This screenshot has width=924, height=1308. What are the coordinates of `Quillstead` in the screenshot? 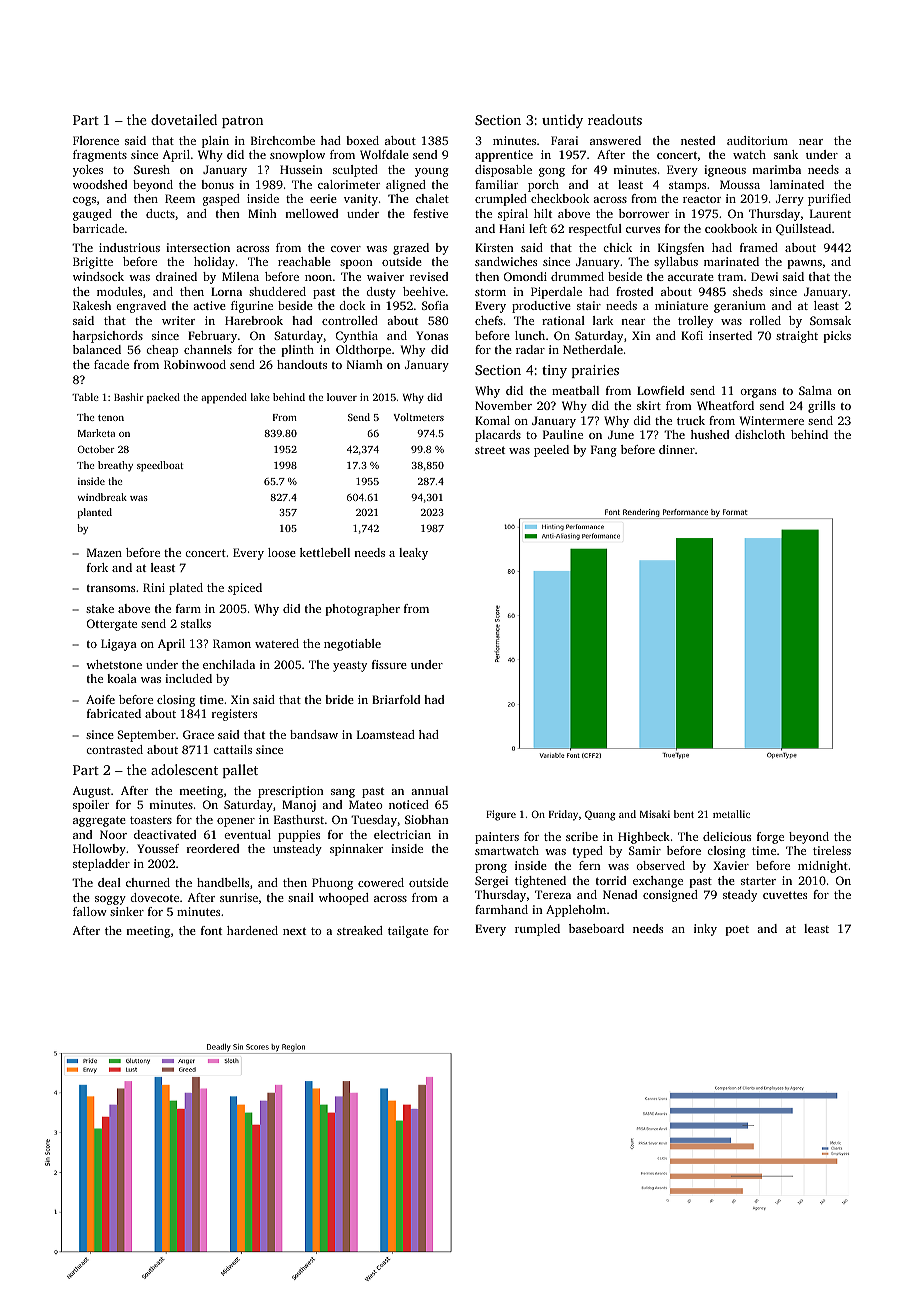 It's located at (803, 229).
